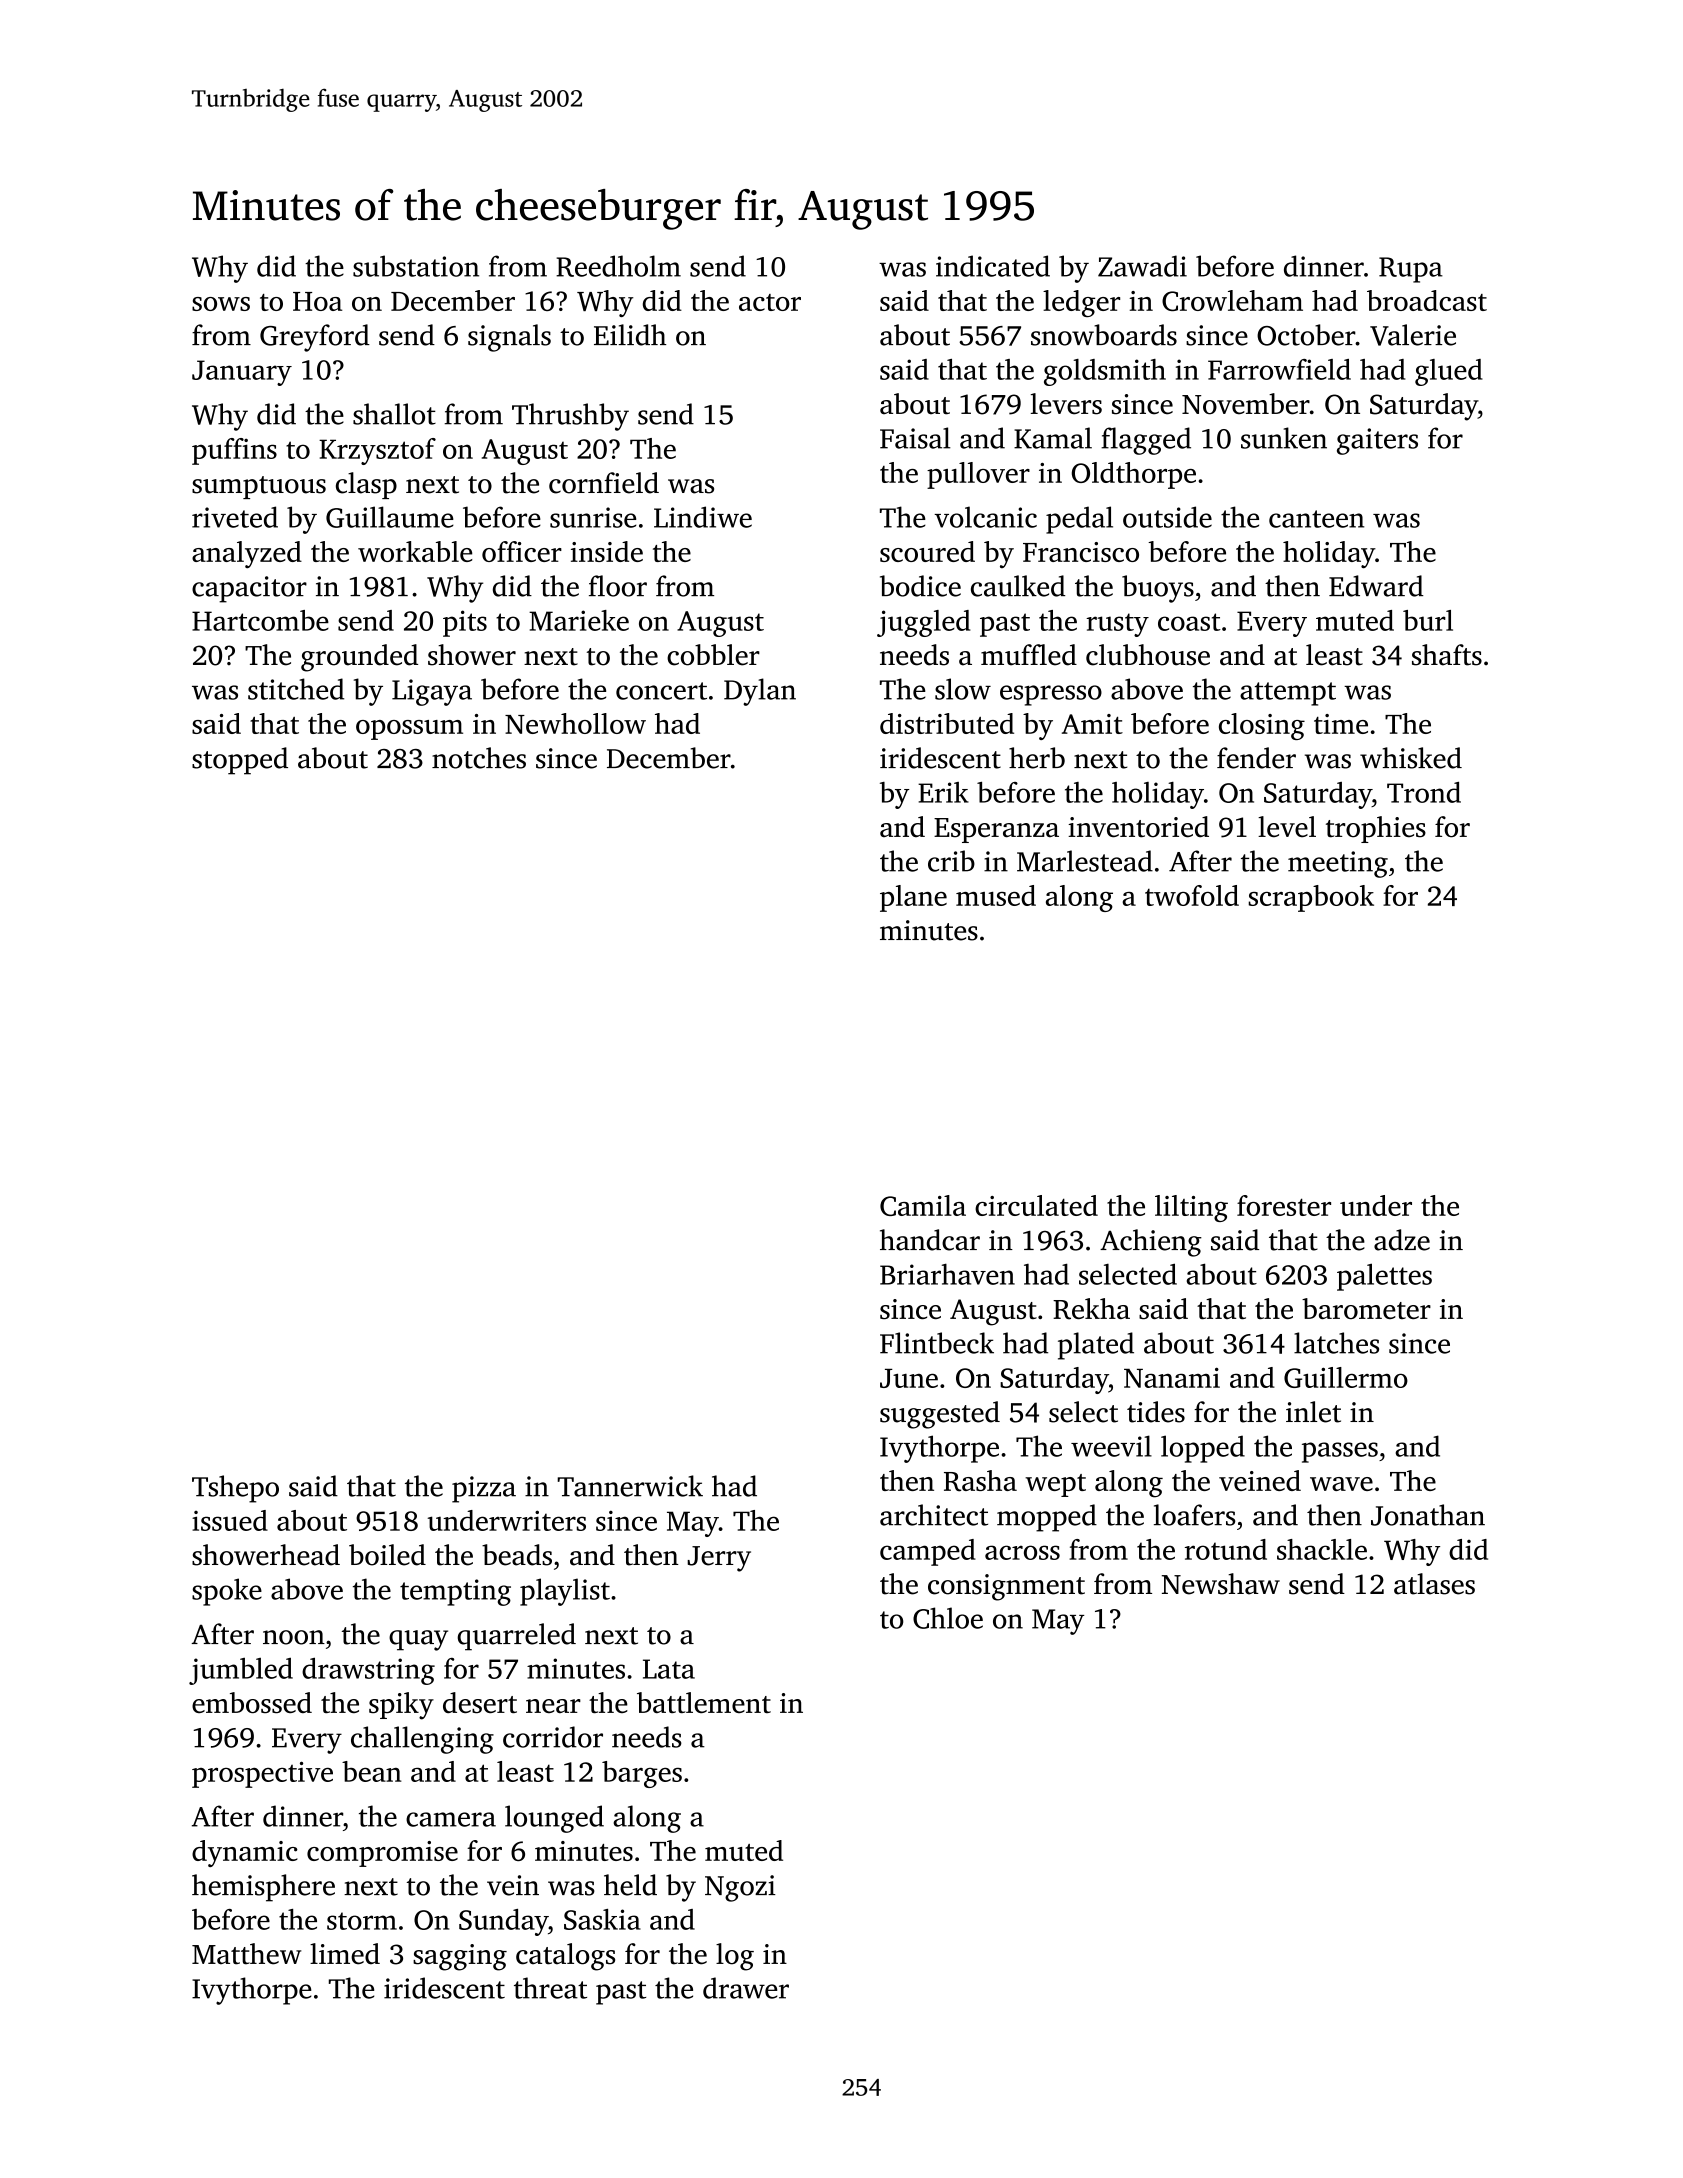 This screenshot has width=1683, height=2178. I want to click on cobbler, so click(713, 655).
